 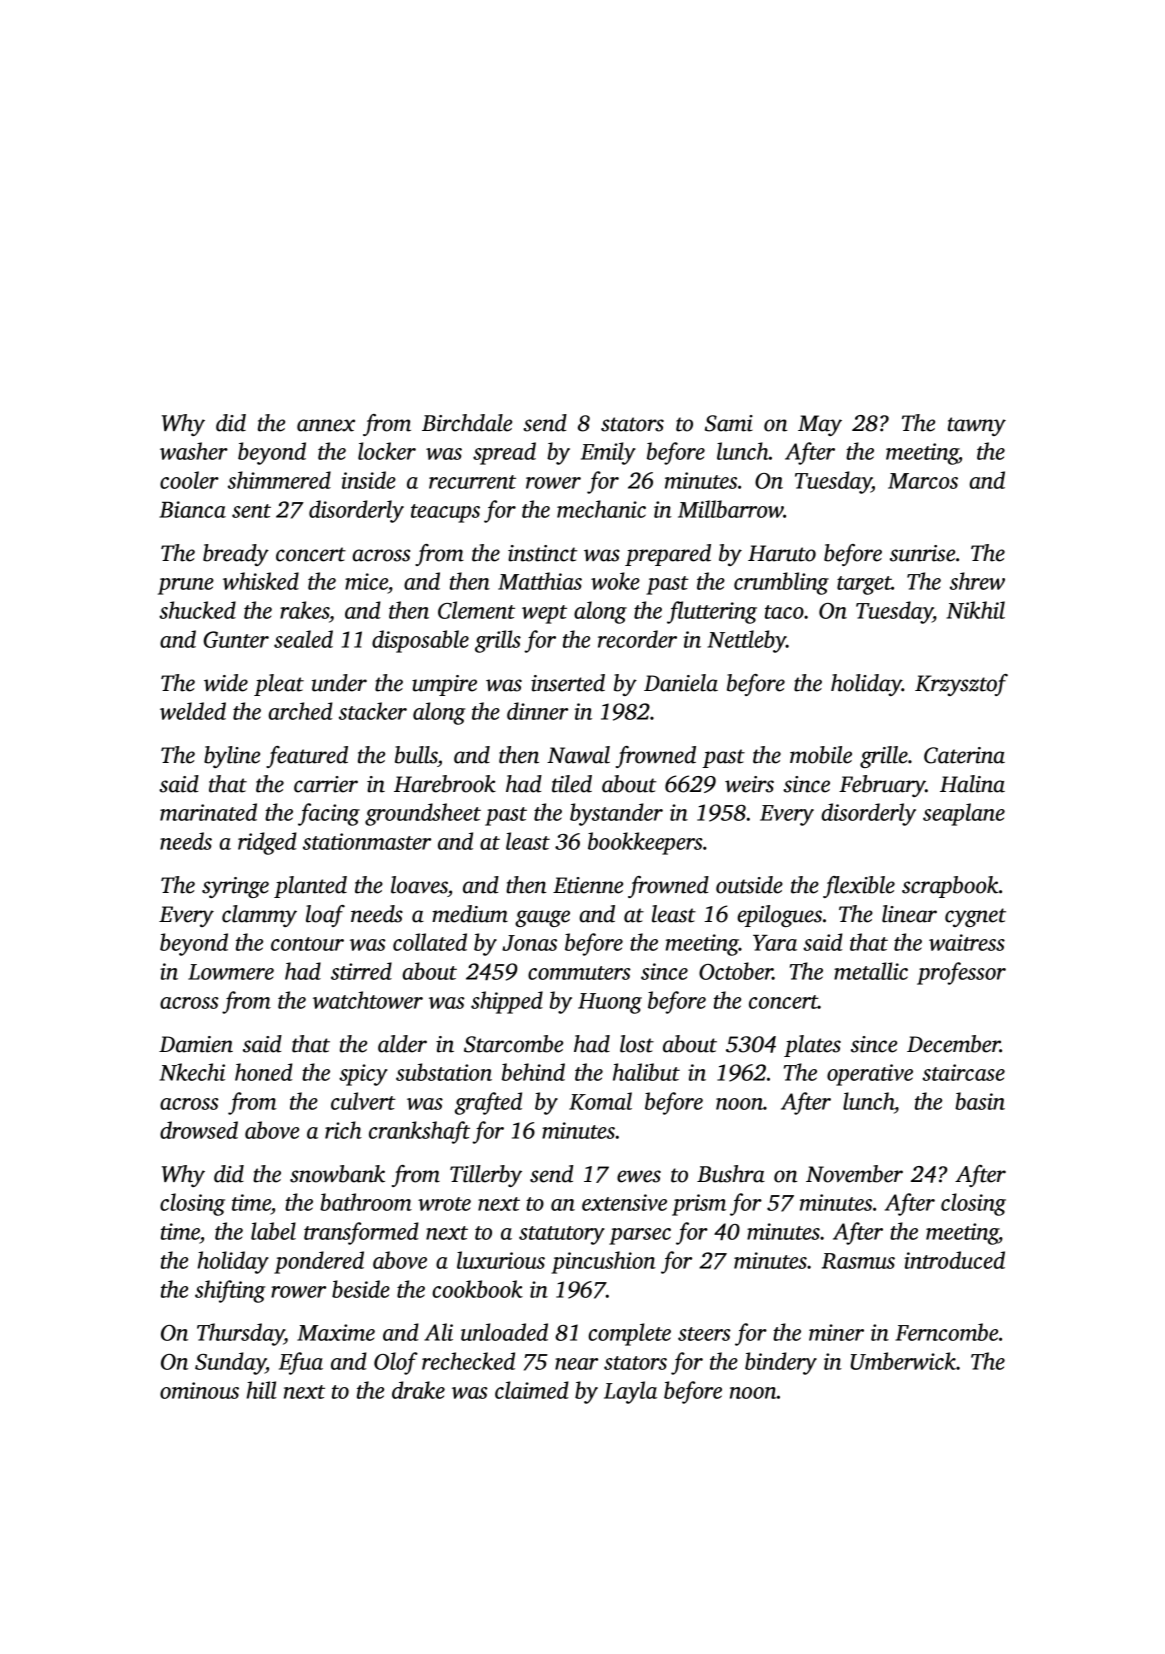 I want to click on washer, so click(x=194, y=451).
